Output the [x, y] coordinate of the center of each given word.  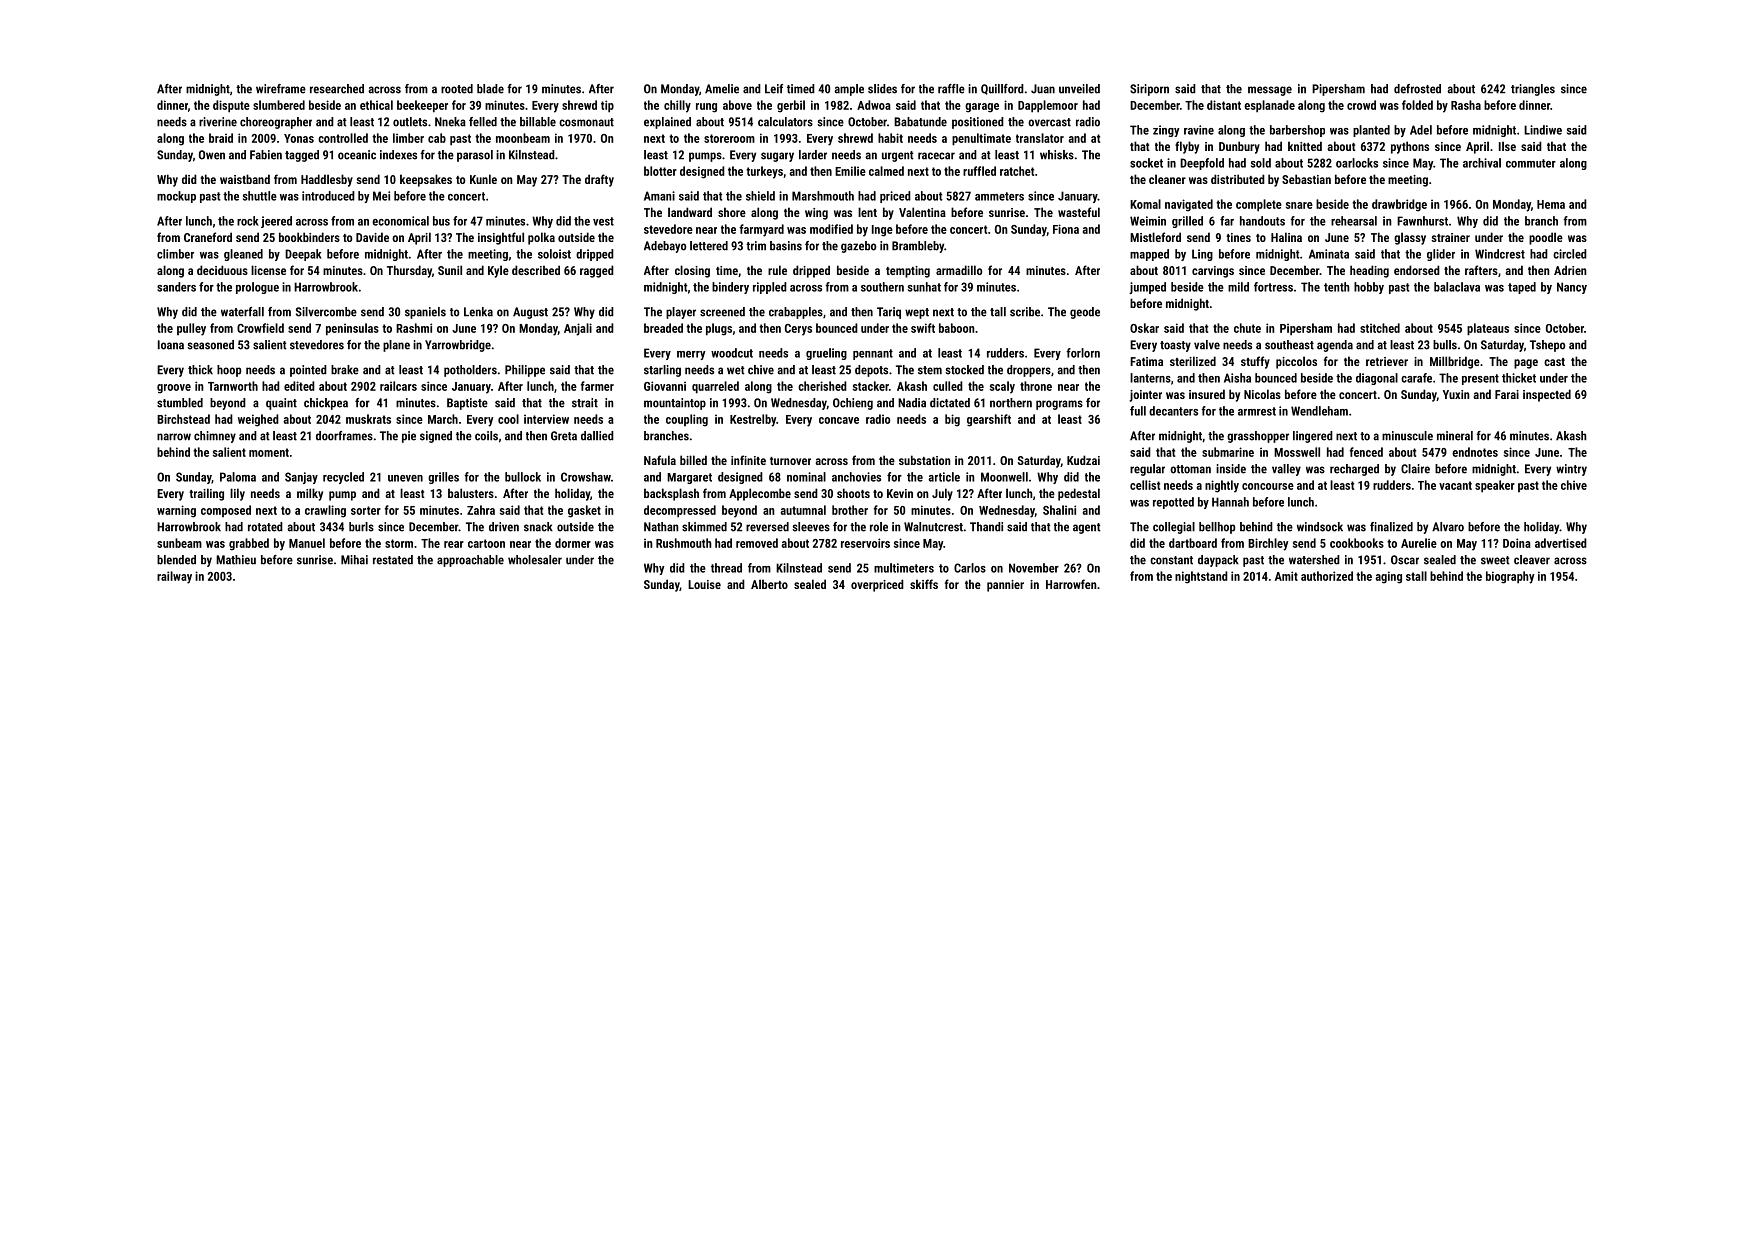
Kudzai [1083, 460]
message [1270, 91]
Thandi [986, 527]
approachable [470, 561]
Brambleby [918, 247]
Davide [372, 237]
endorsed [1417, 270]
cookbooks [1357, 543]
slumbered [279, 105]
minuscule [1407, 436]
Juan [1043, 89]
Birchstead [183, 419]
